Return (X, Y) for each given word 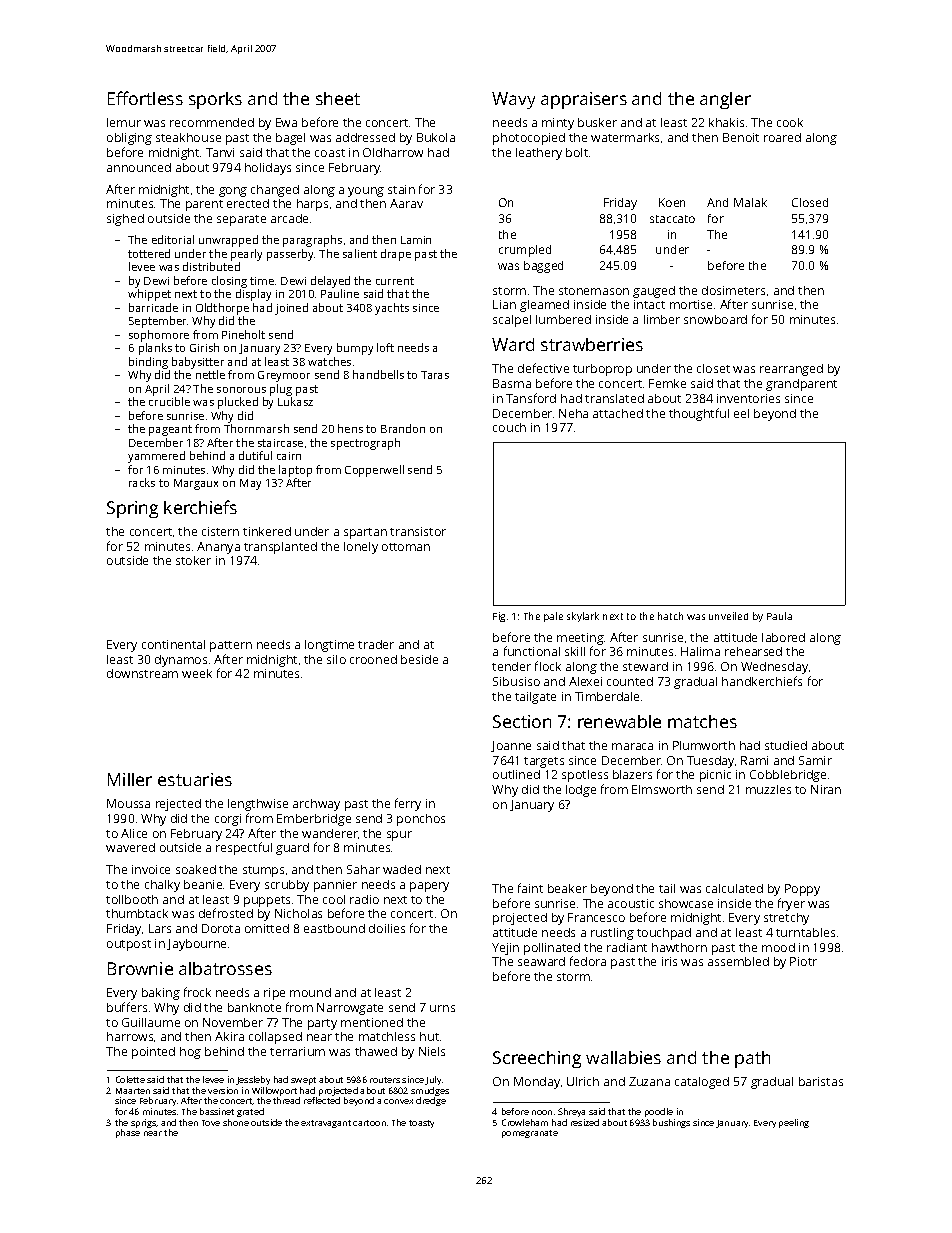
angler (725, 100)
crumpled (525, 251)
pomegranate (530, 1134)
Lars (160, 928)
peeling (794, 1123)
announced (139, 167)
